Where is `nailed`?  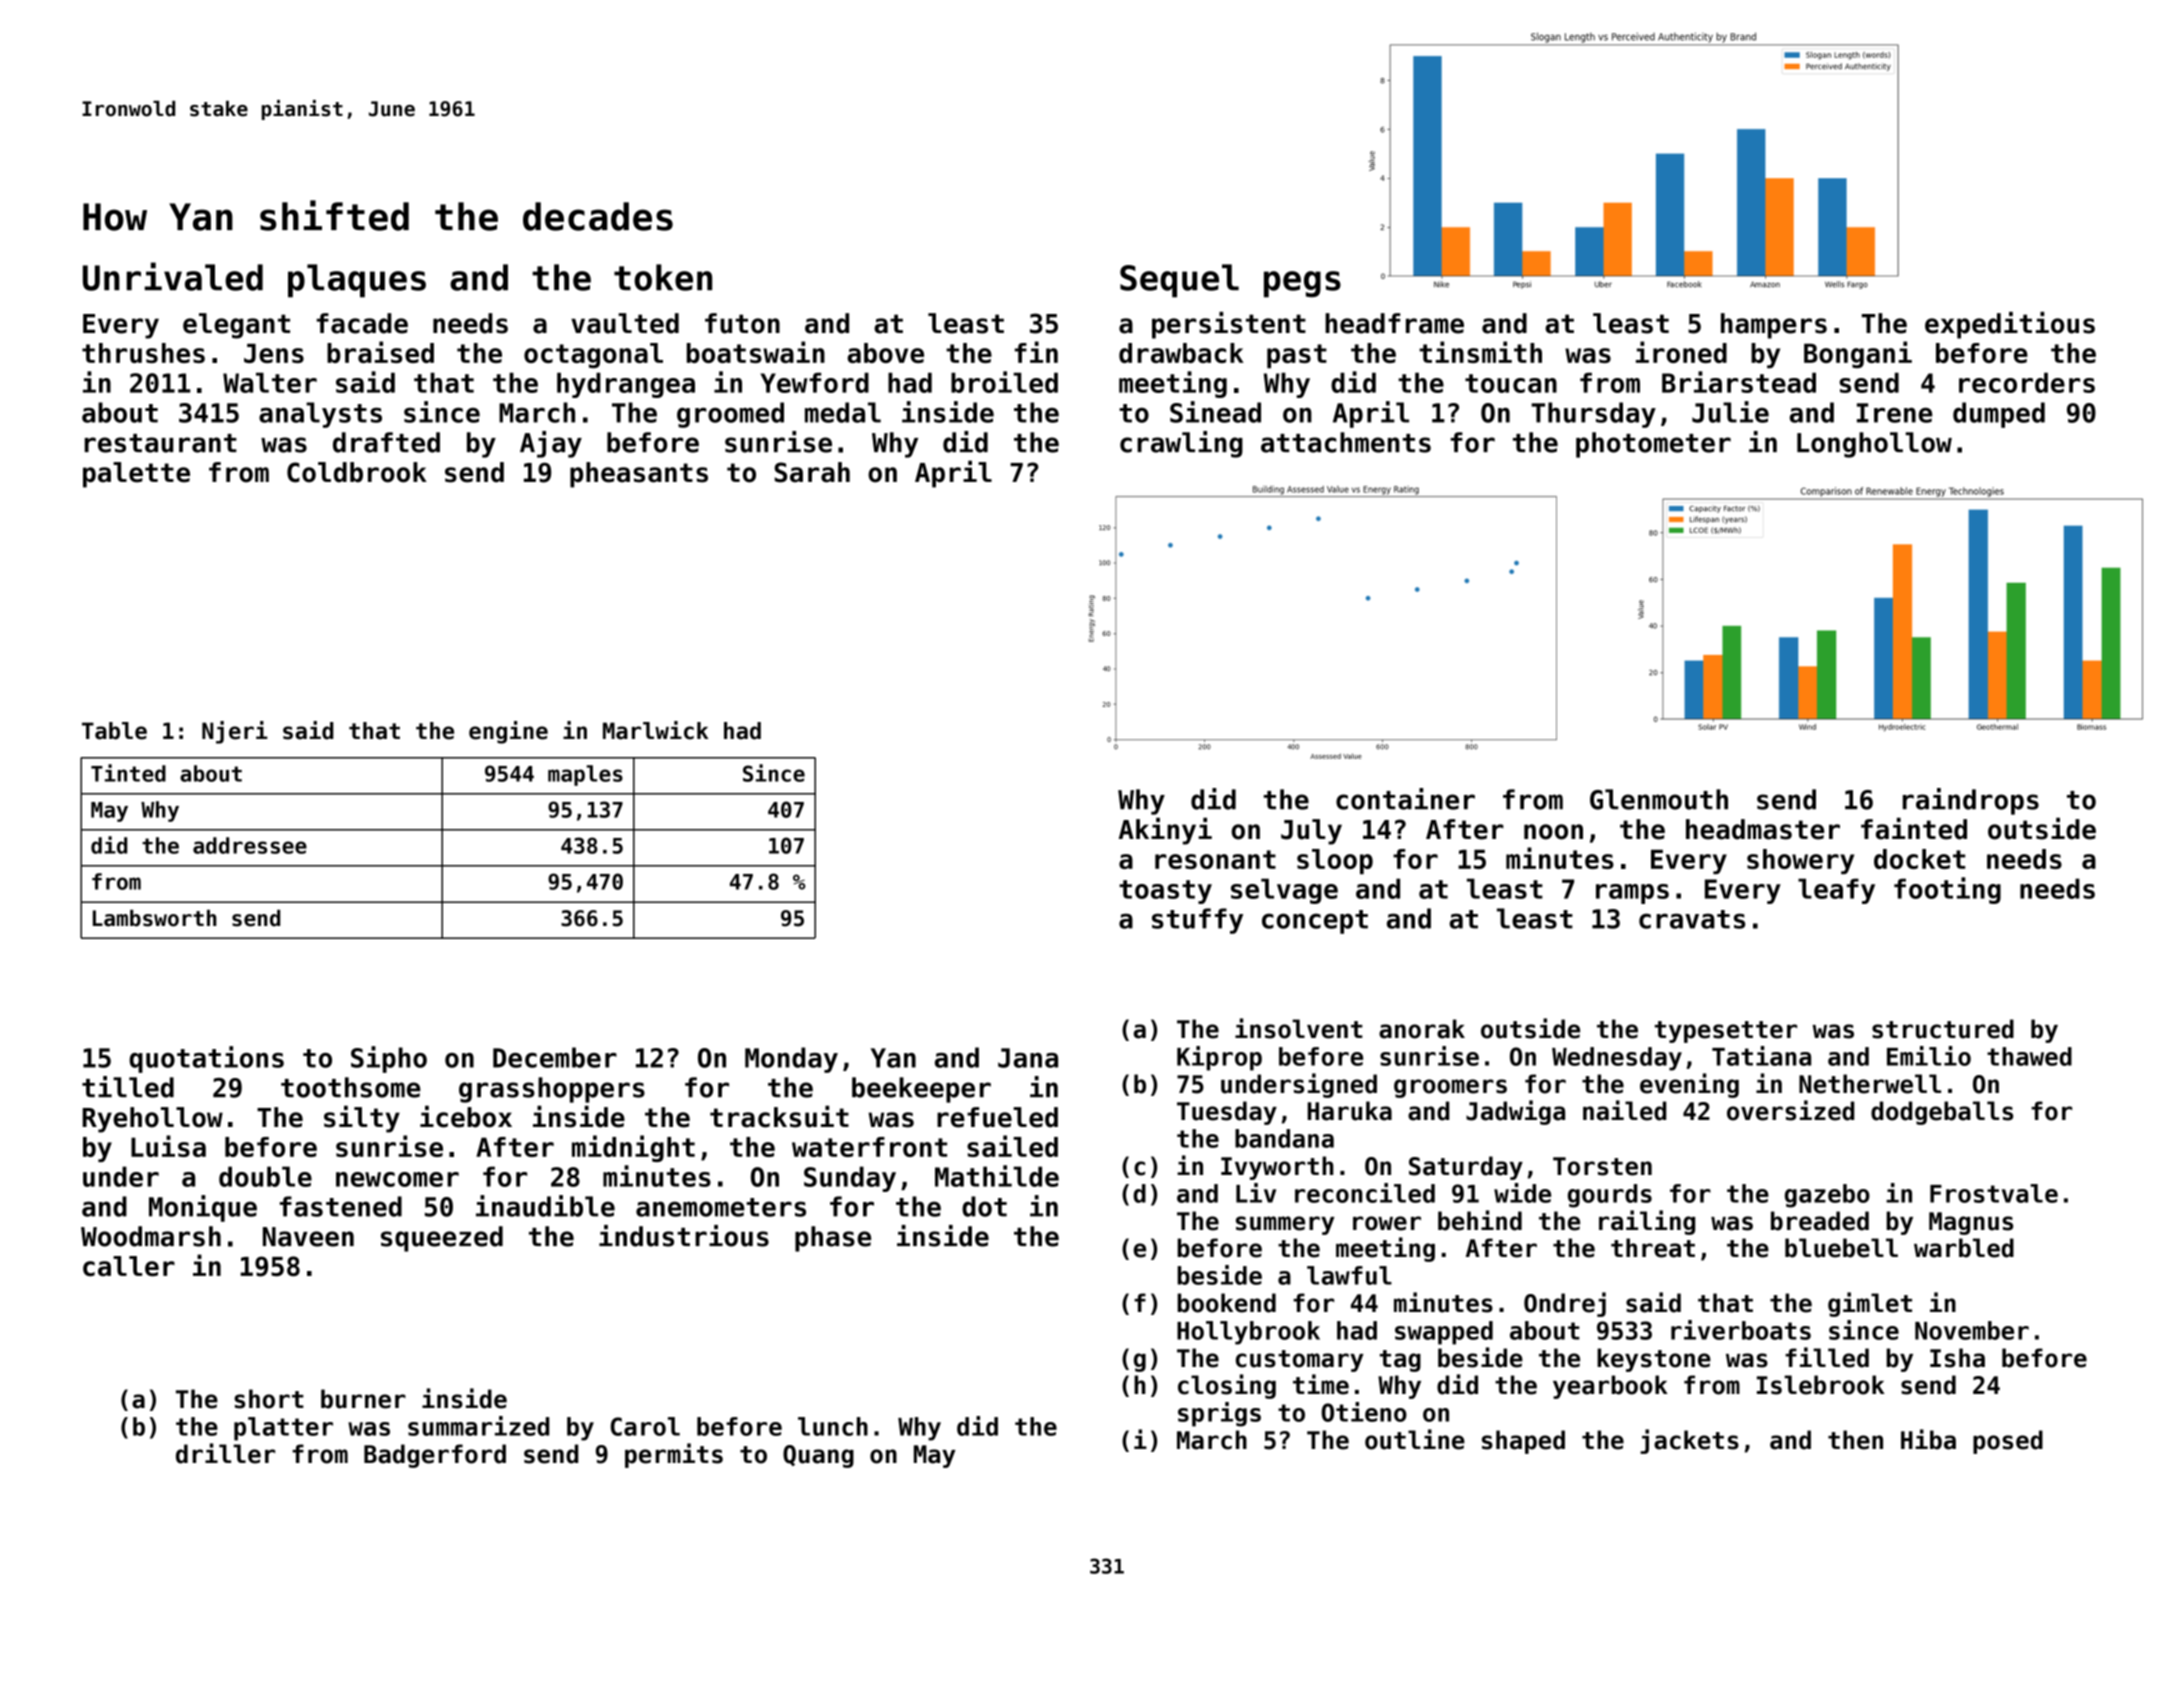 nailed is located at coordinates (1624, 1110).
